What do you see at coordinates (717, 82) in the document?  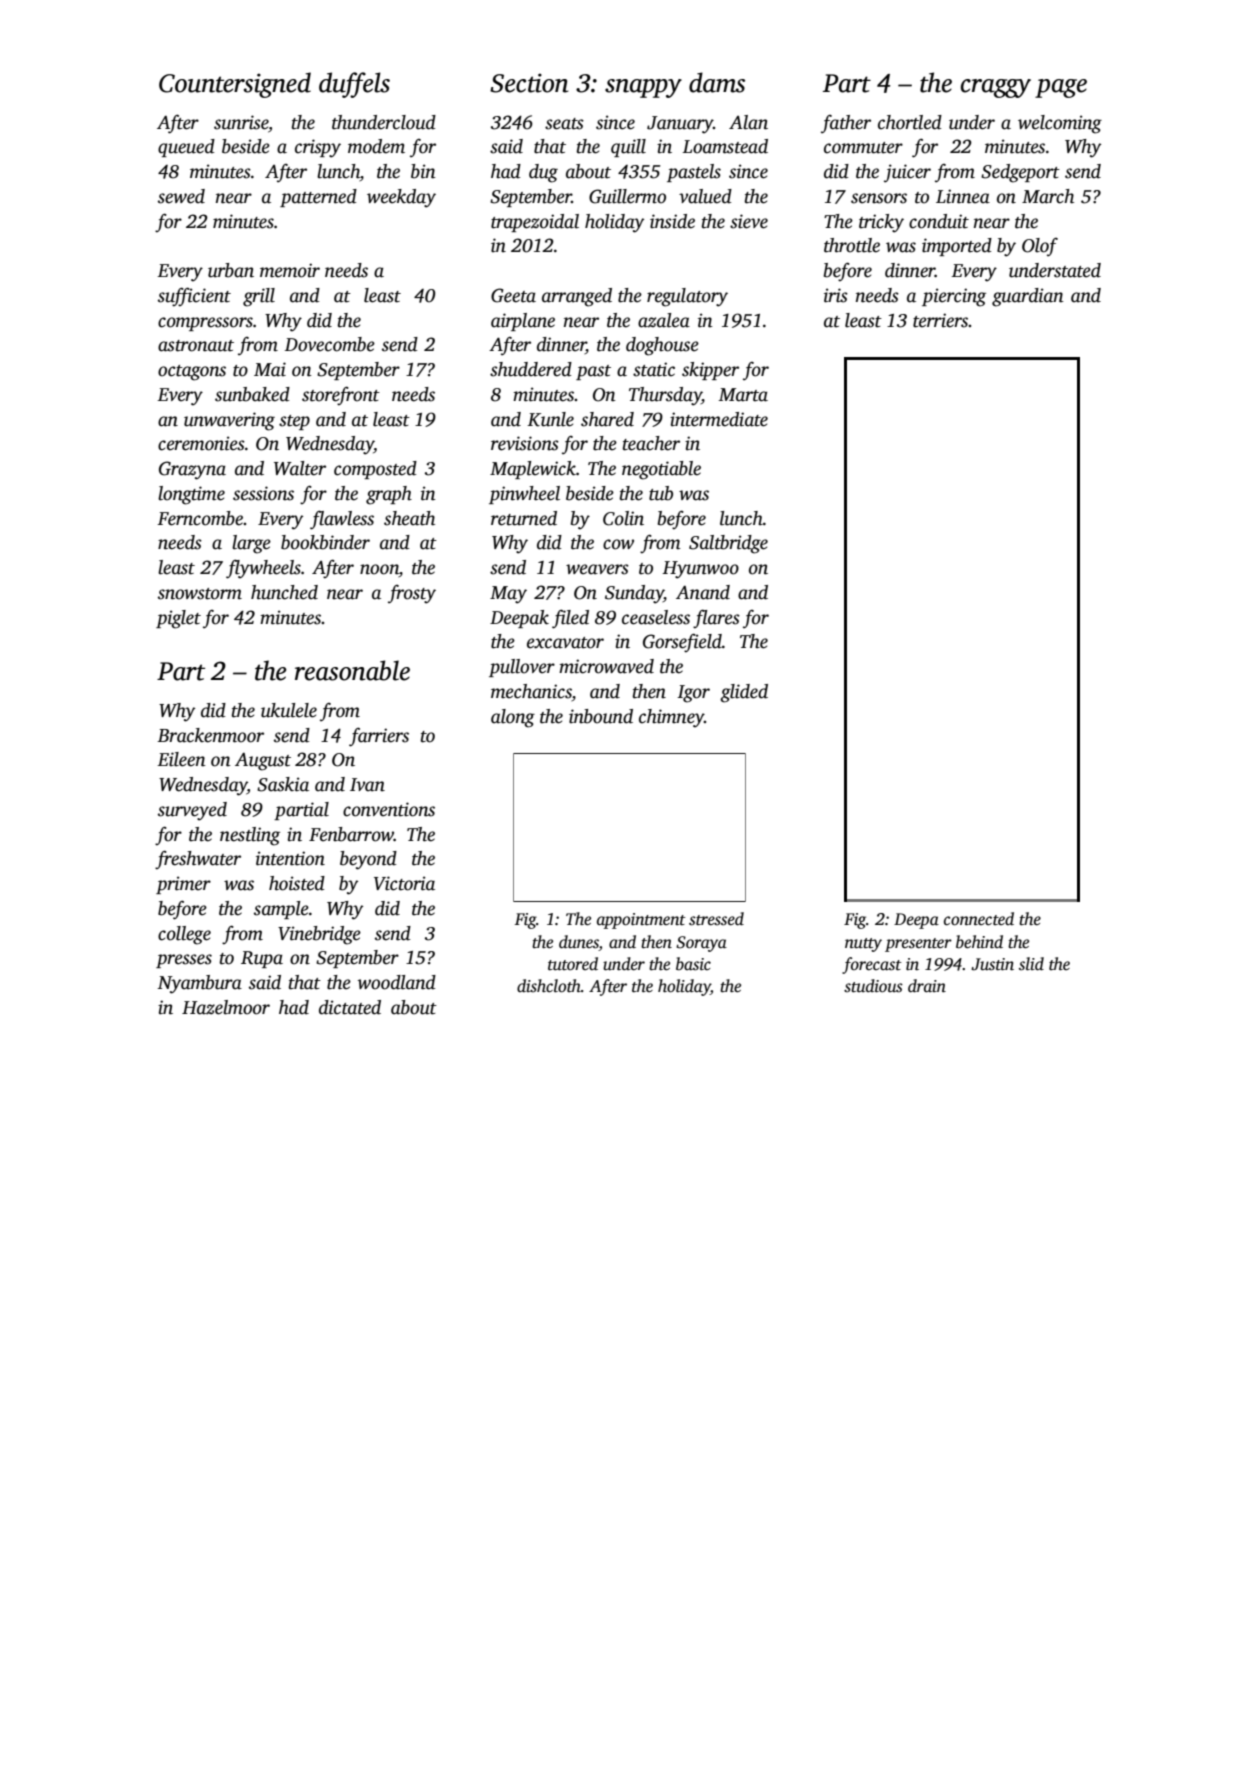 I see `dams` at bounding box center [717, 82].
